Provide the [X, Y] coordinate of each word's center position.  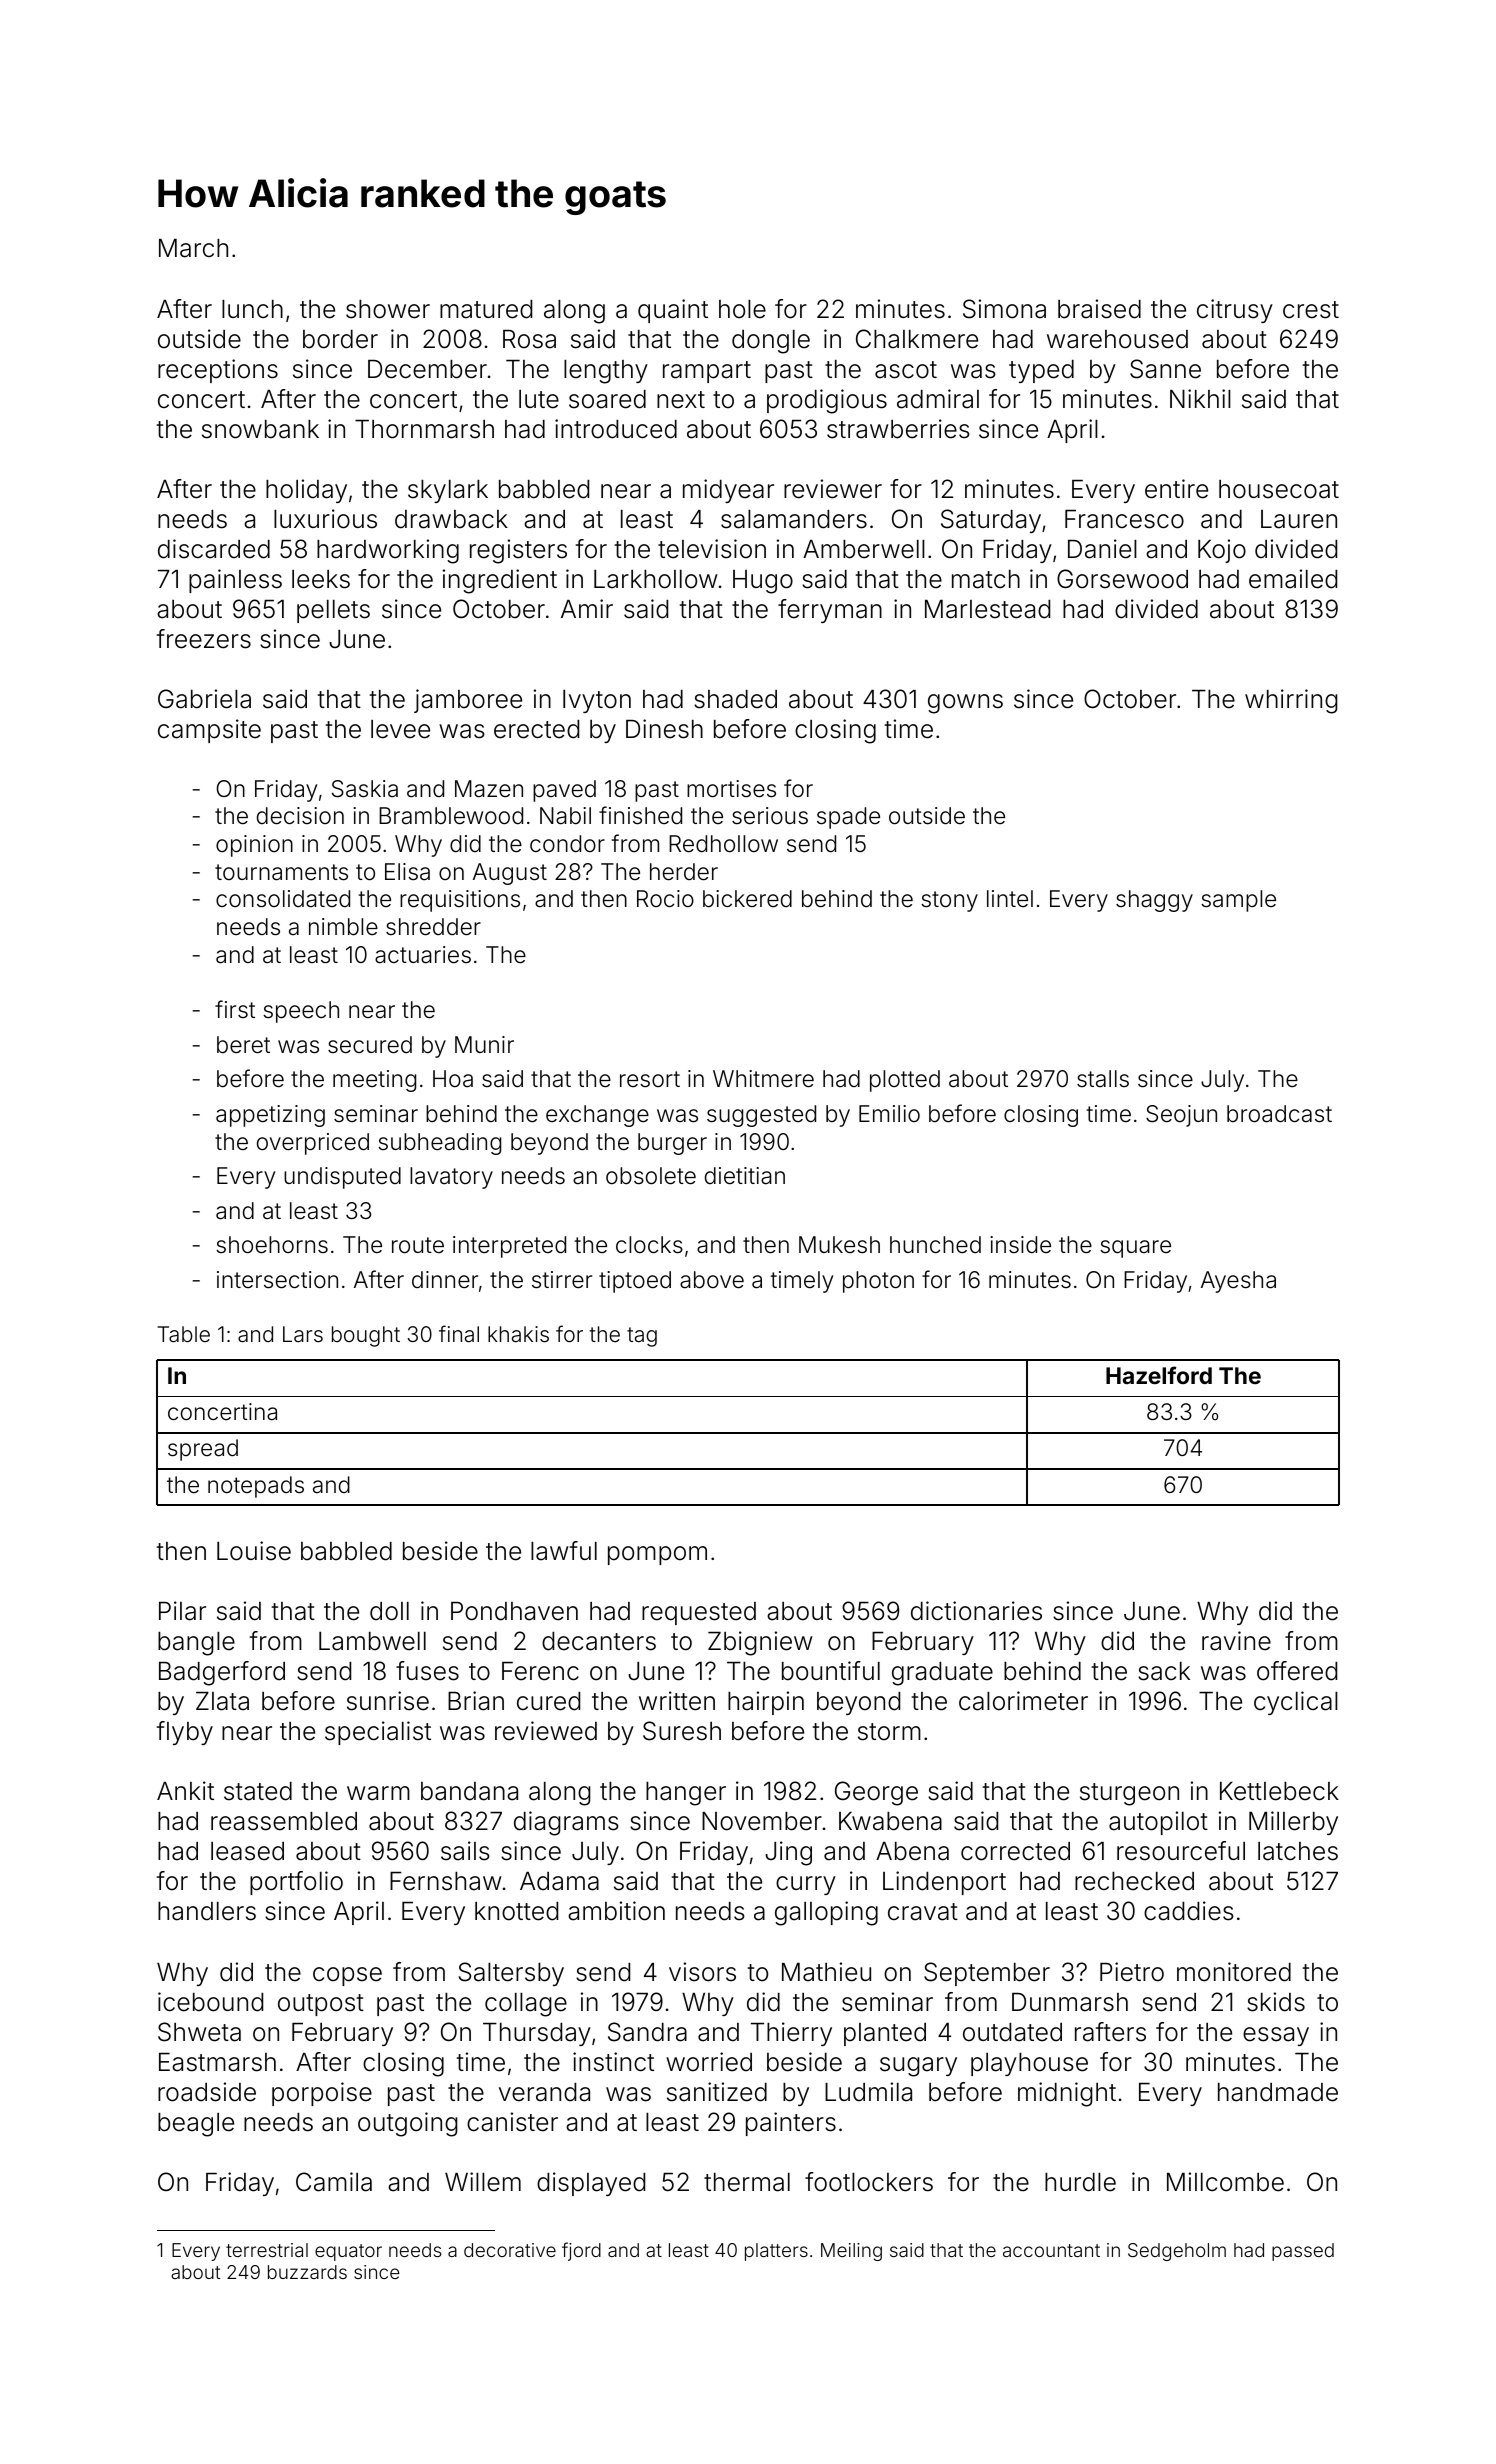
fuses [427, 1671]
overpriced [313, 1144]
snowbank [260, 429]
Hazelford [1159, 1375]
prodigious [827, 401]
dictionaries [976, 1611]
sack [1164, 1671]
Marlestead [987, 609]
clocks [649, 1245]
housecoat [1279, 489]
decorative [510, 2250]
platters [776, 2252]
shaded [735, 699]
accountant [1051, 2250]
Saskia [365, 789]
